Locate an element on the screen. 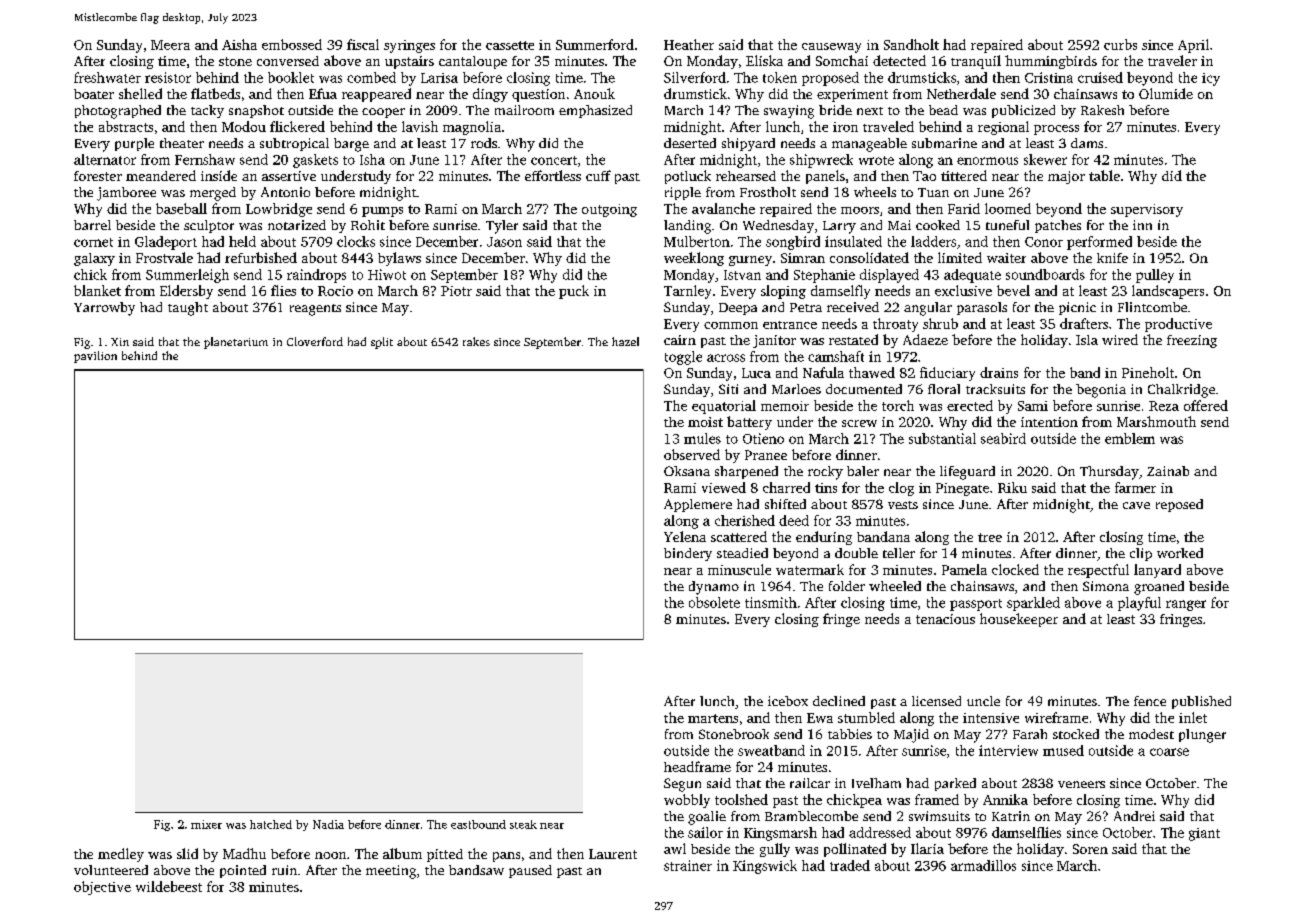  hatched is located at coordinates (271, 824).
